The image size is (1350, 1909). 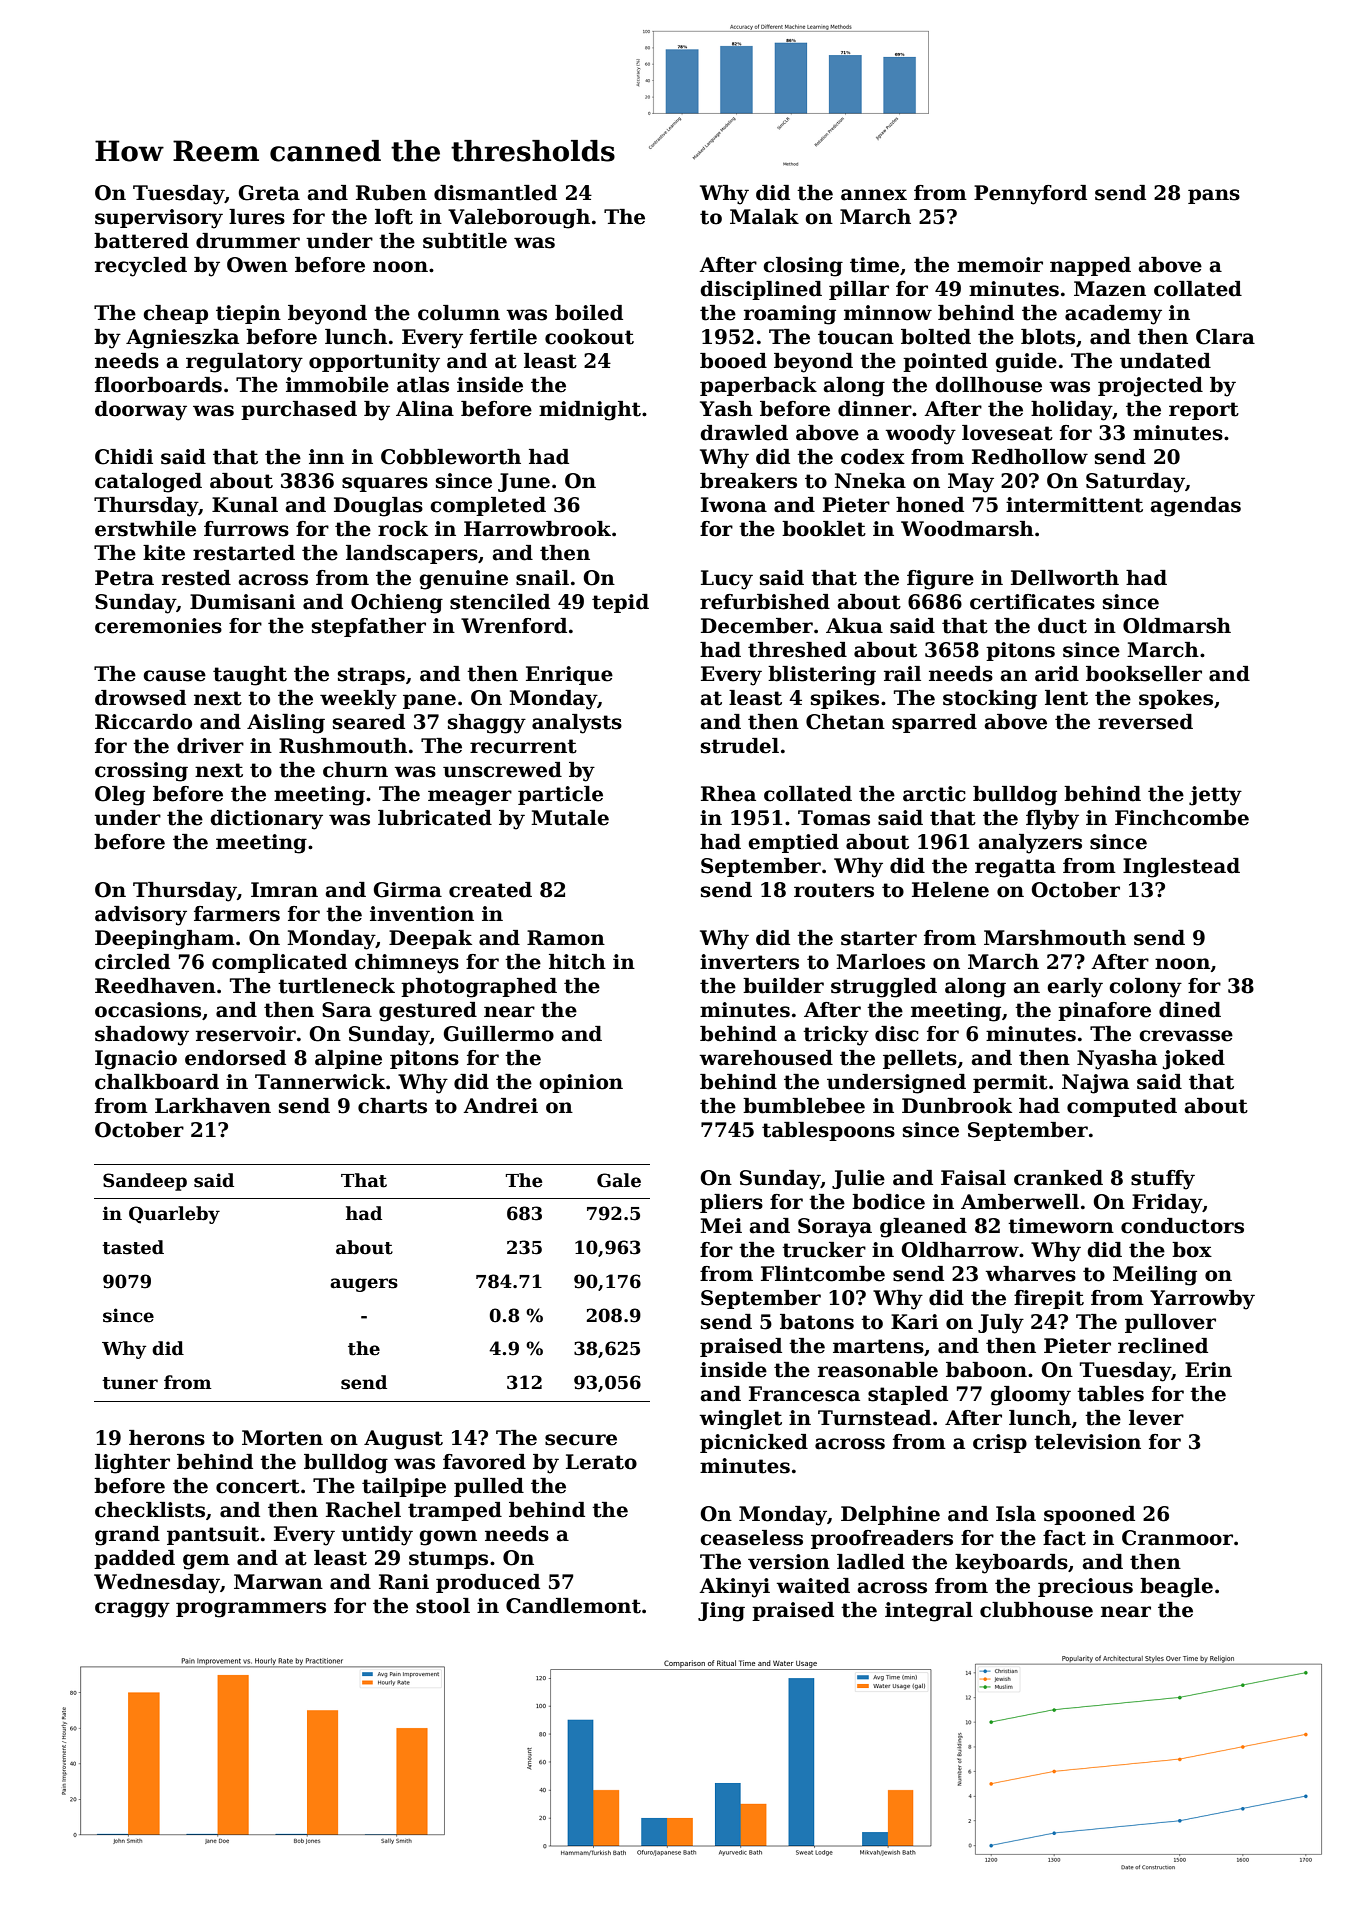 I want to click on Deepingham, so click(x=165, y=940).
